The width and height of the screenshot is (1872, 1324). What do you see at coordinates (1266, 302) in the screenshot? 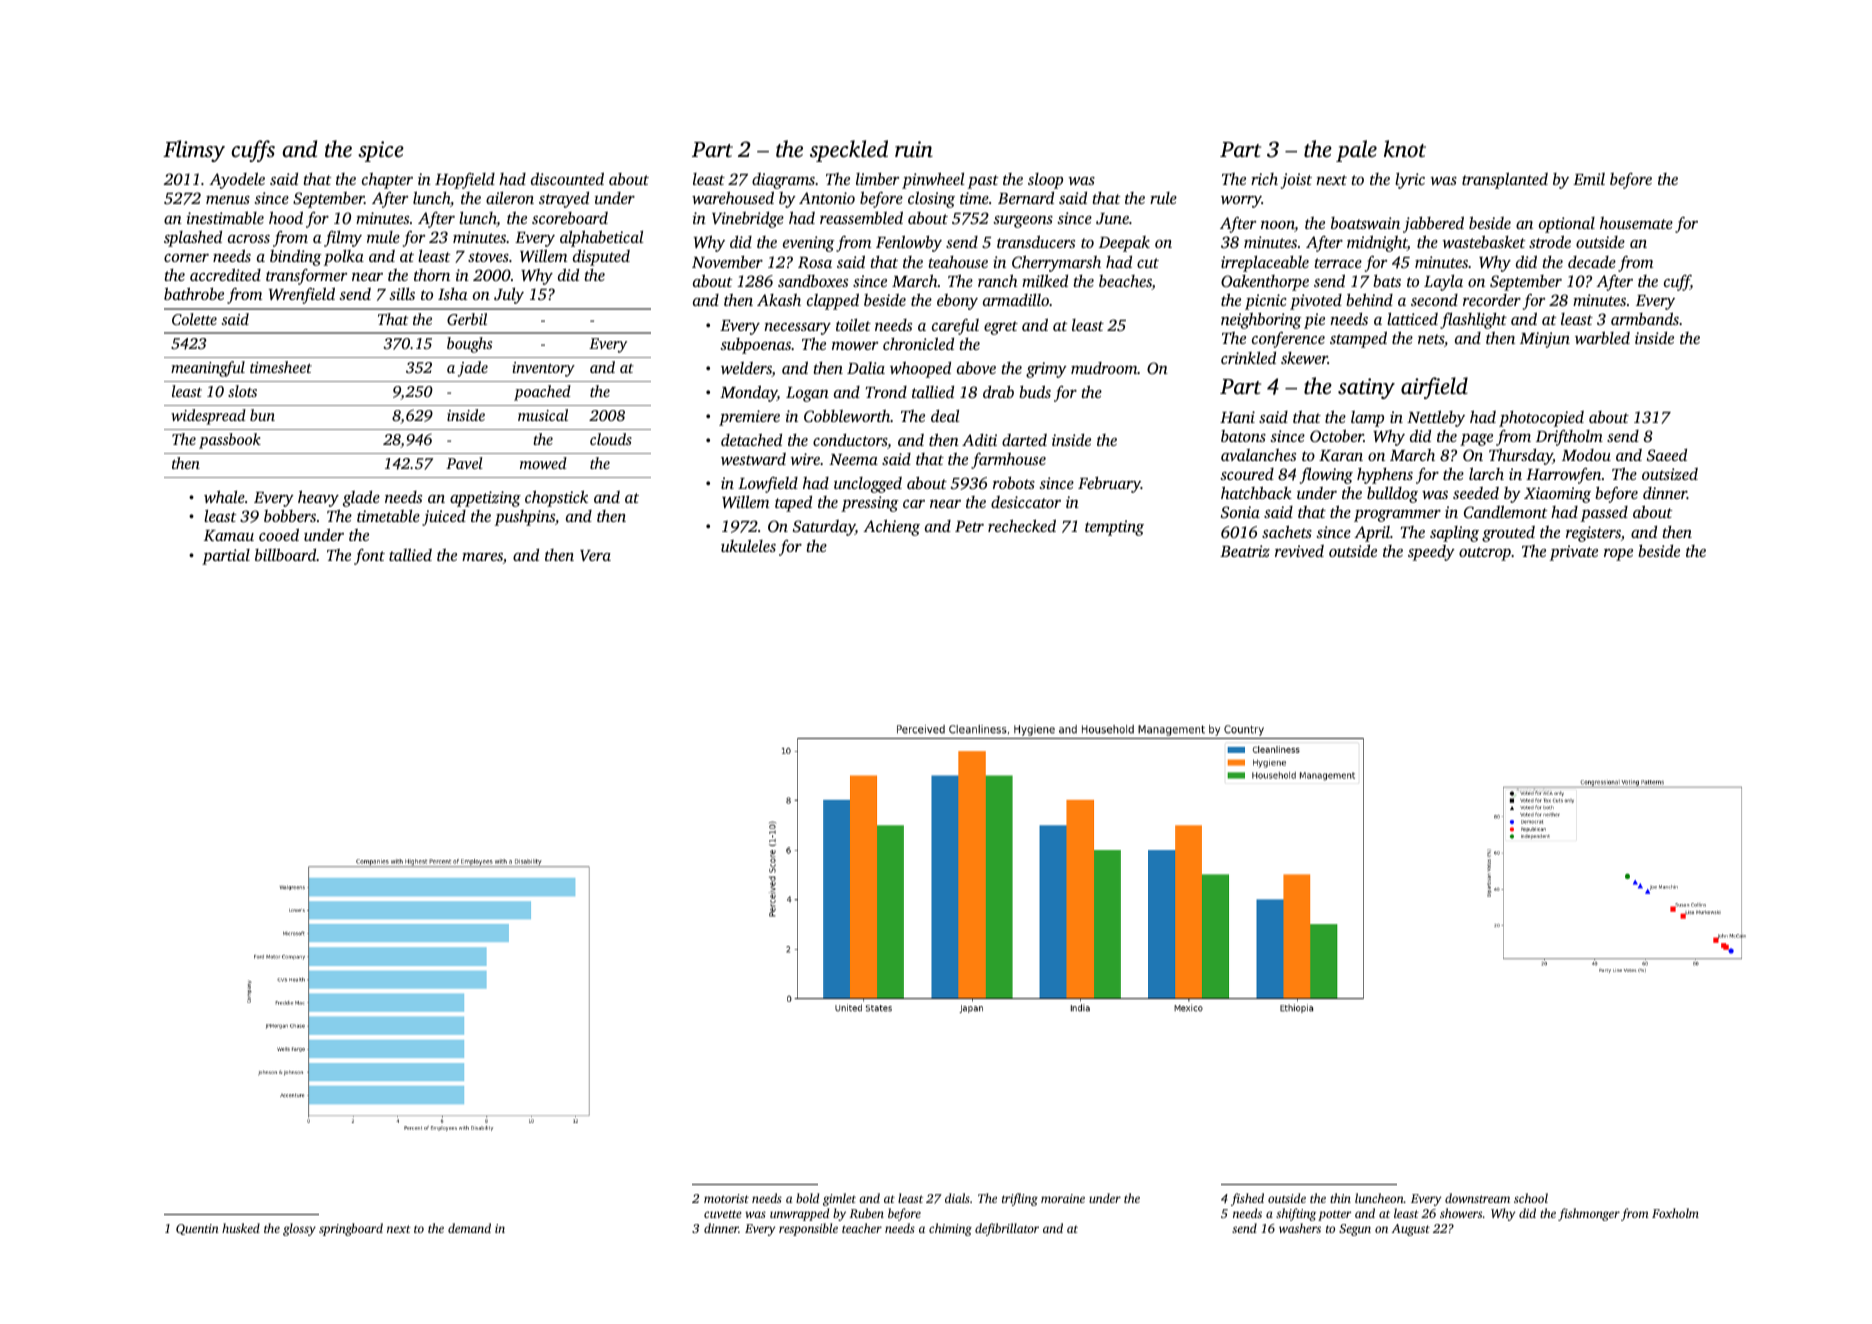
I see `picnic` at bounding box center [1266, 302].
